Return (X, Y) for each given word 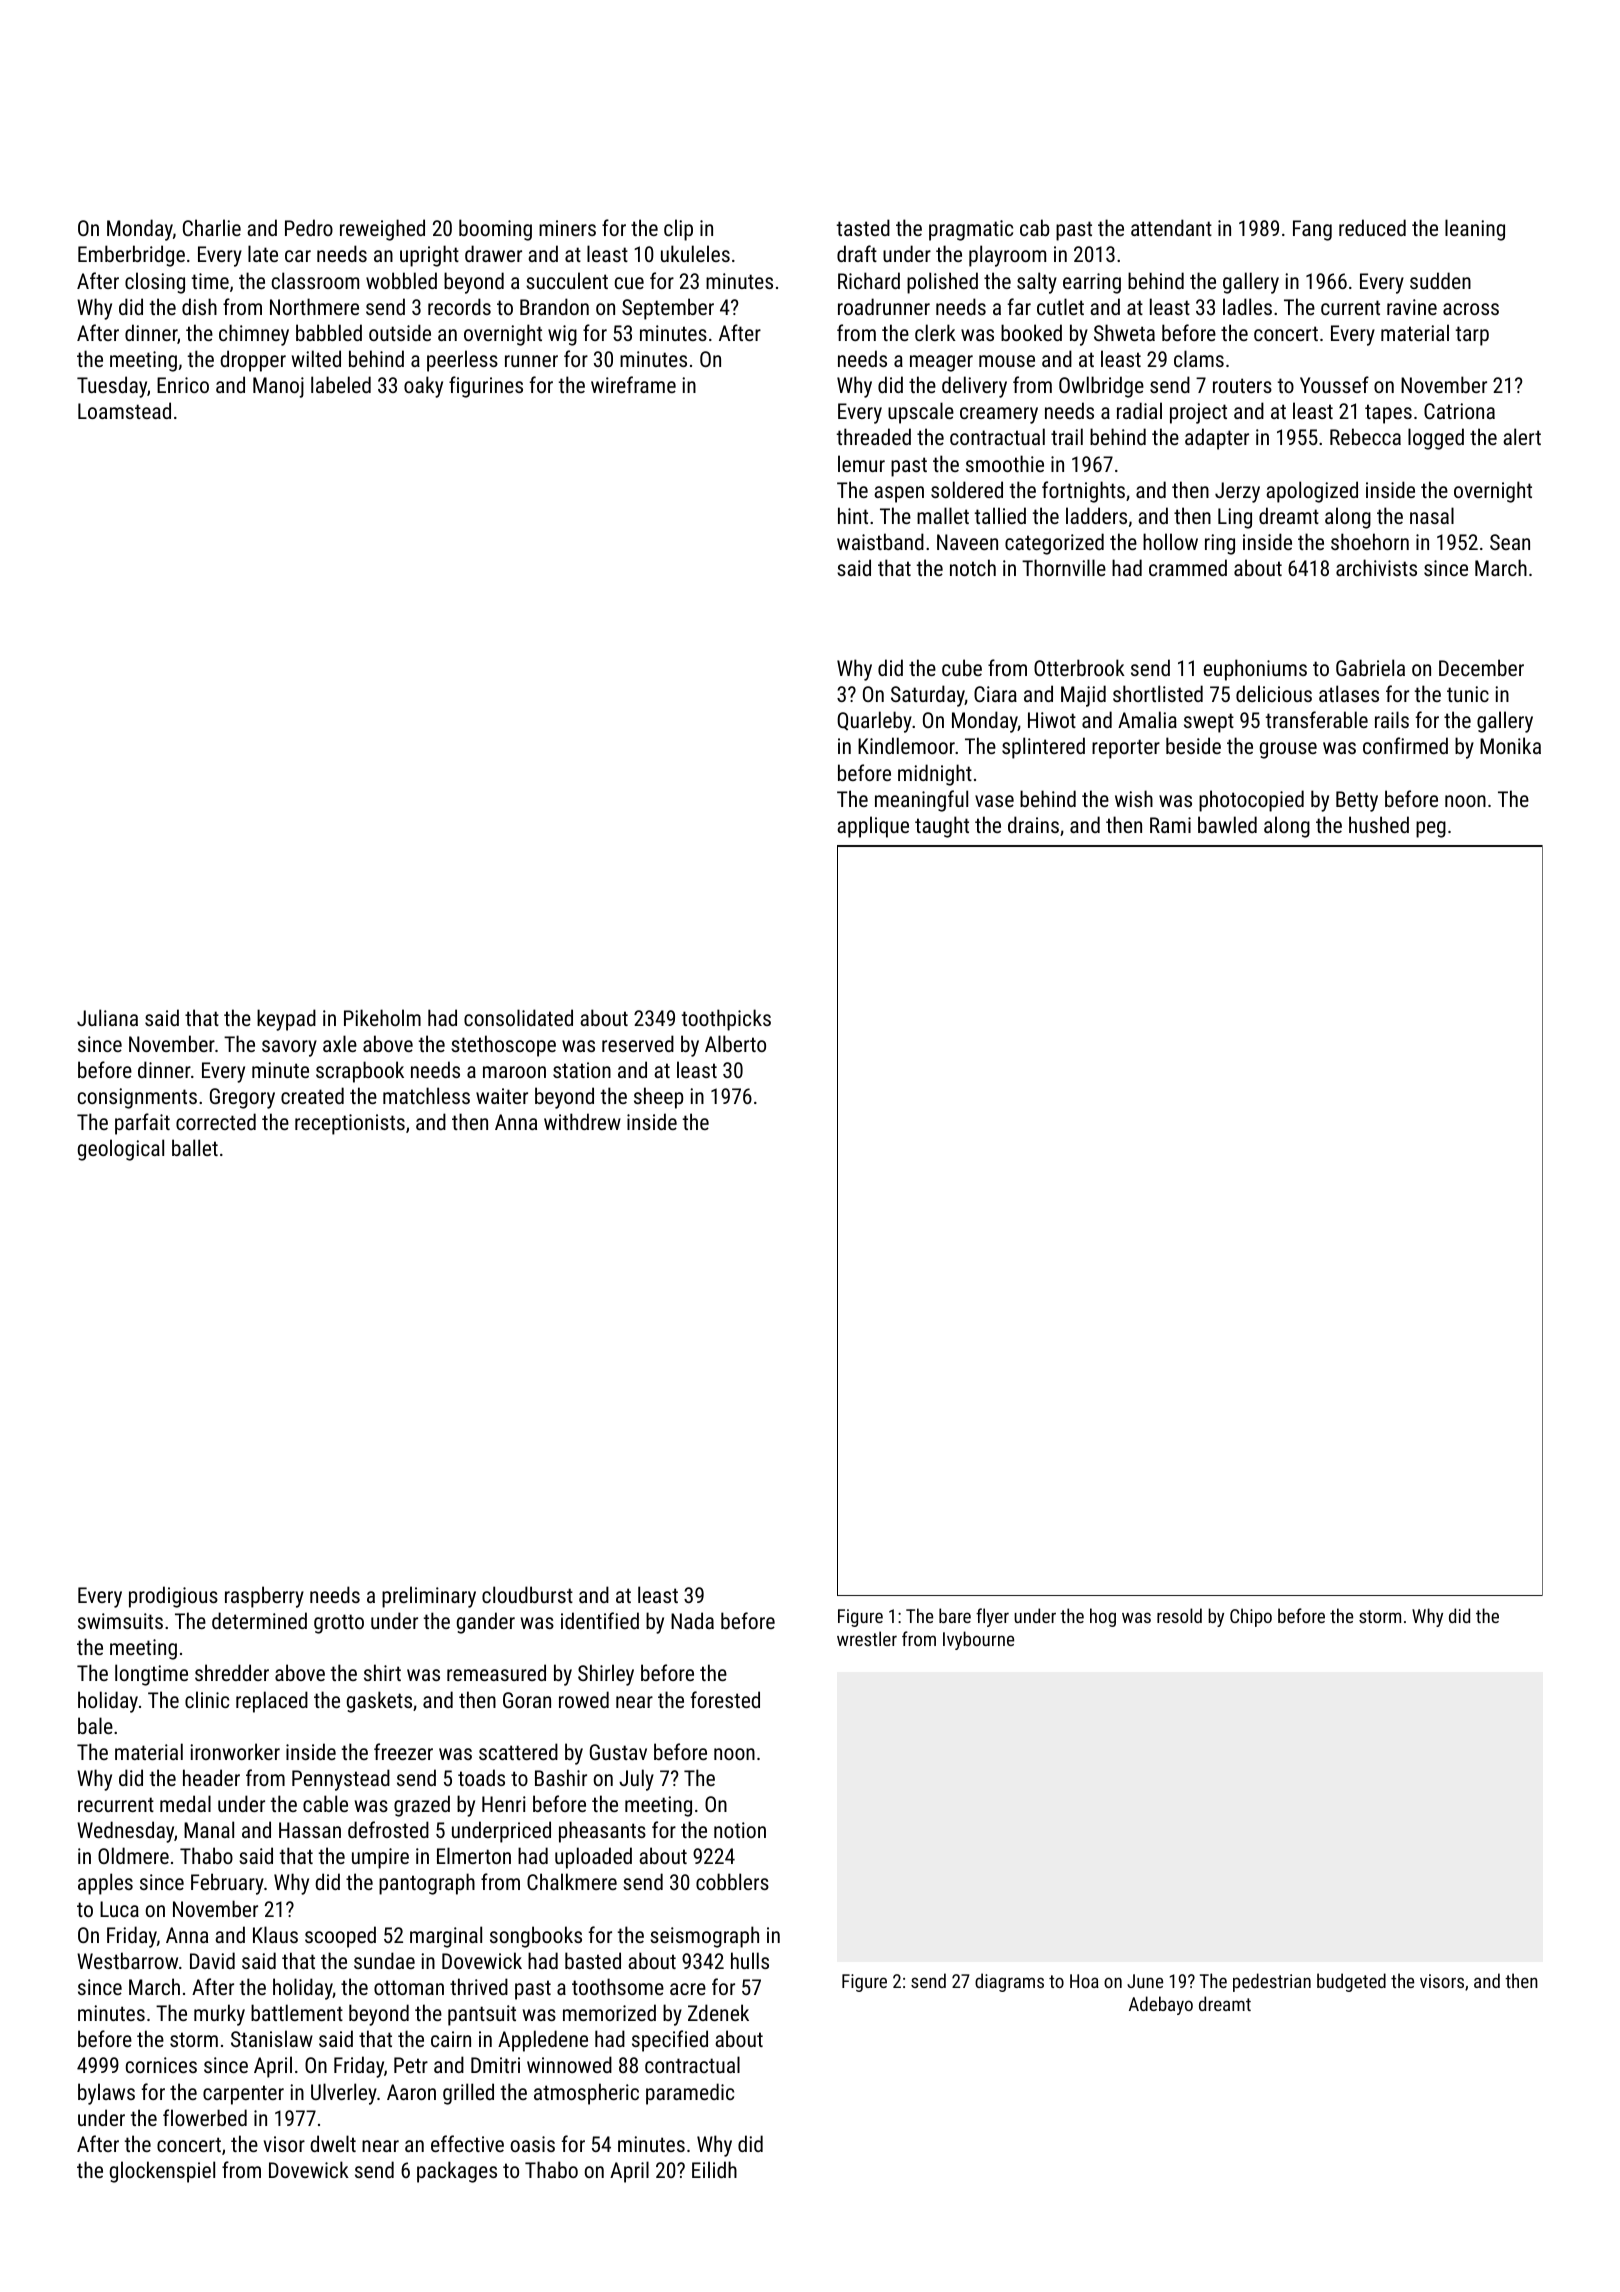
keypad (286, 1020)
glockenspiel (162, 2172)
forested (725, 1699)
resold (1179, 1615)
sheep (658, 1098)
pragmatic (971, 230)
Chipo (1251, 1617)
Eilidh (714, 2169)
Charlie (212, 227)
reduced (1372, 227)
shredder (232, 1672)
